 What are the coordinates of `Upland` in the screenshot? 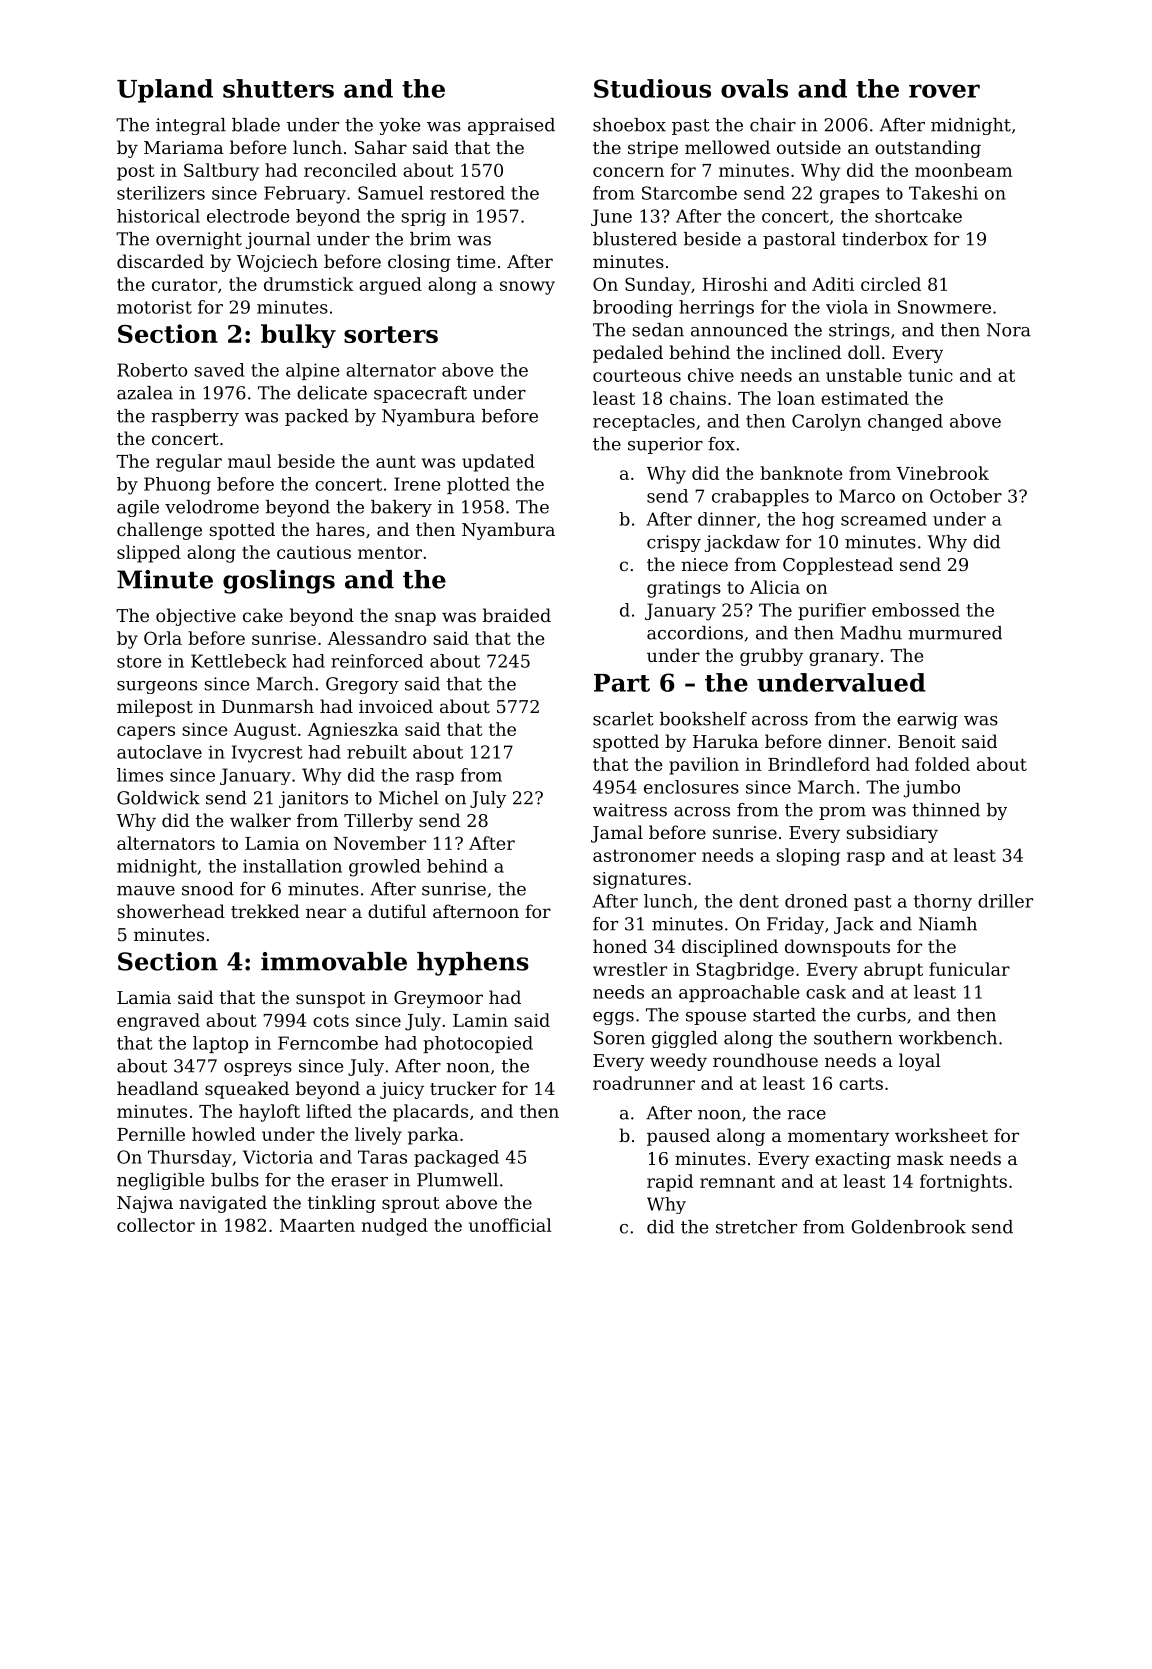 It's located at (165, 91).
